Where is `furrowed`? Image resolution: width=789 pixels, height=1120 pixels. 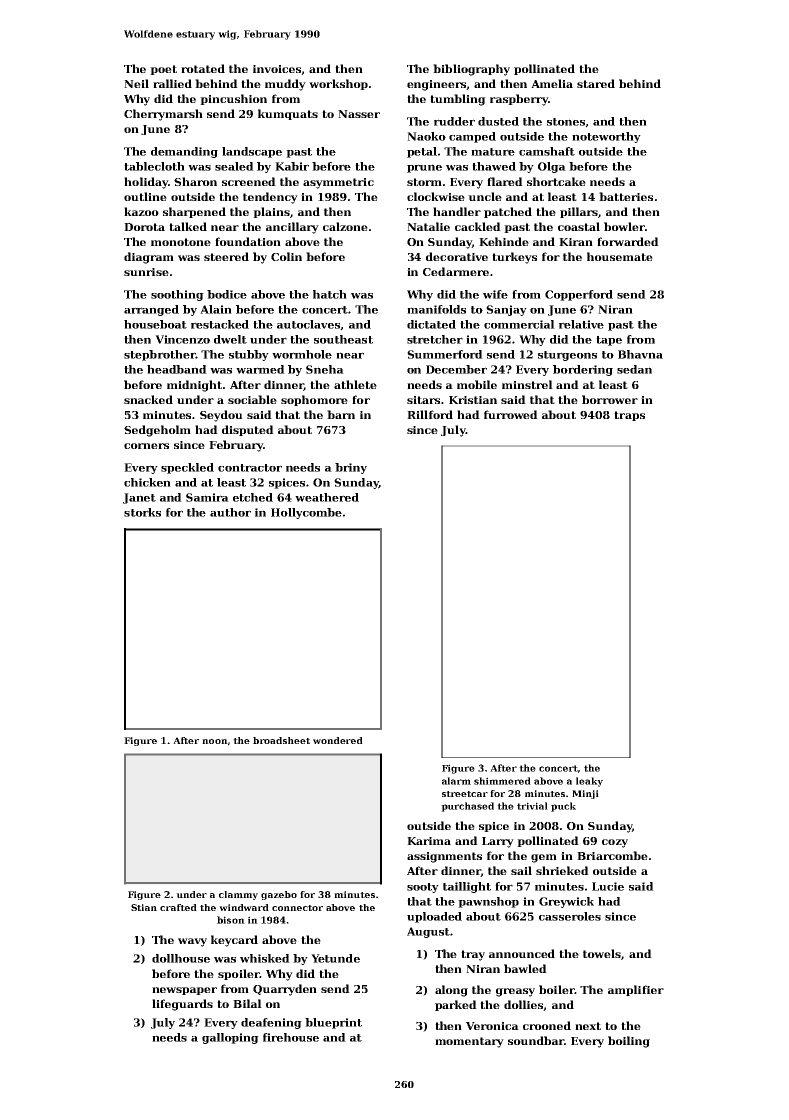 furrowed is located at coordinates (511, 414).
